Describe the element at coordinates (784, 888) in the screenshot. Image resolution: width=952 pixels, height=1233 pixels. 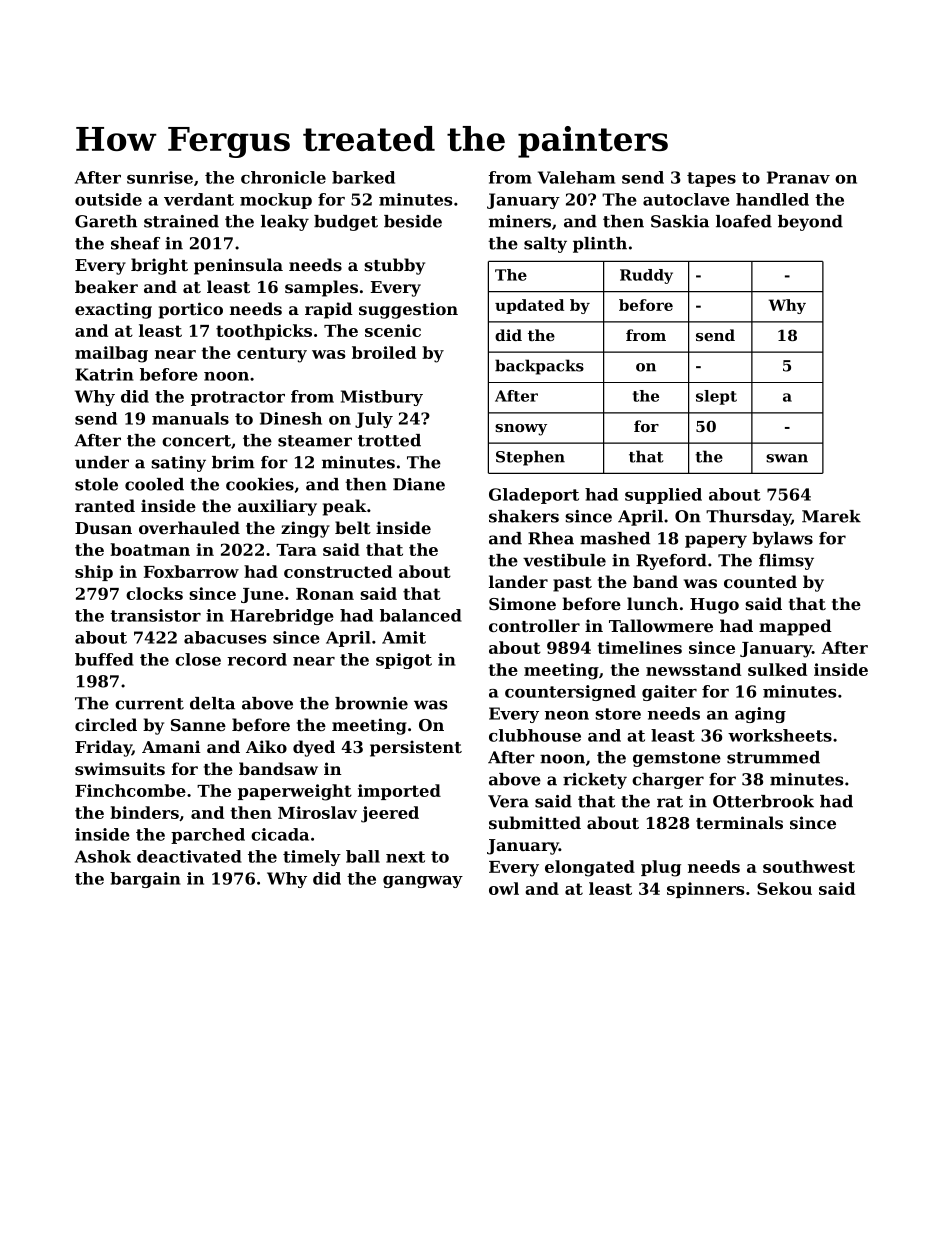
I see `Sekou` at that location.
